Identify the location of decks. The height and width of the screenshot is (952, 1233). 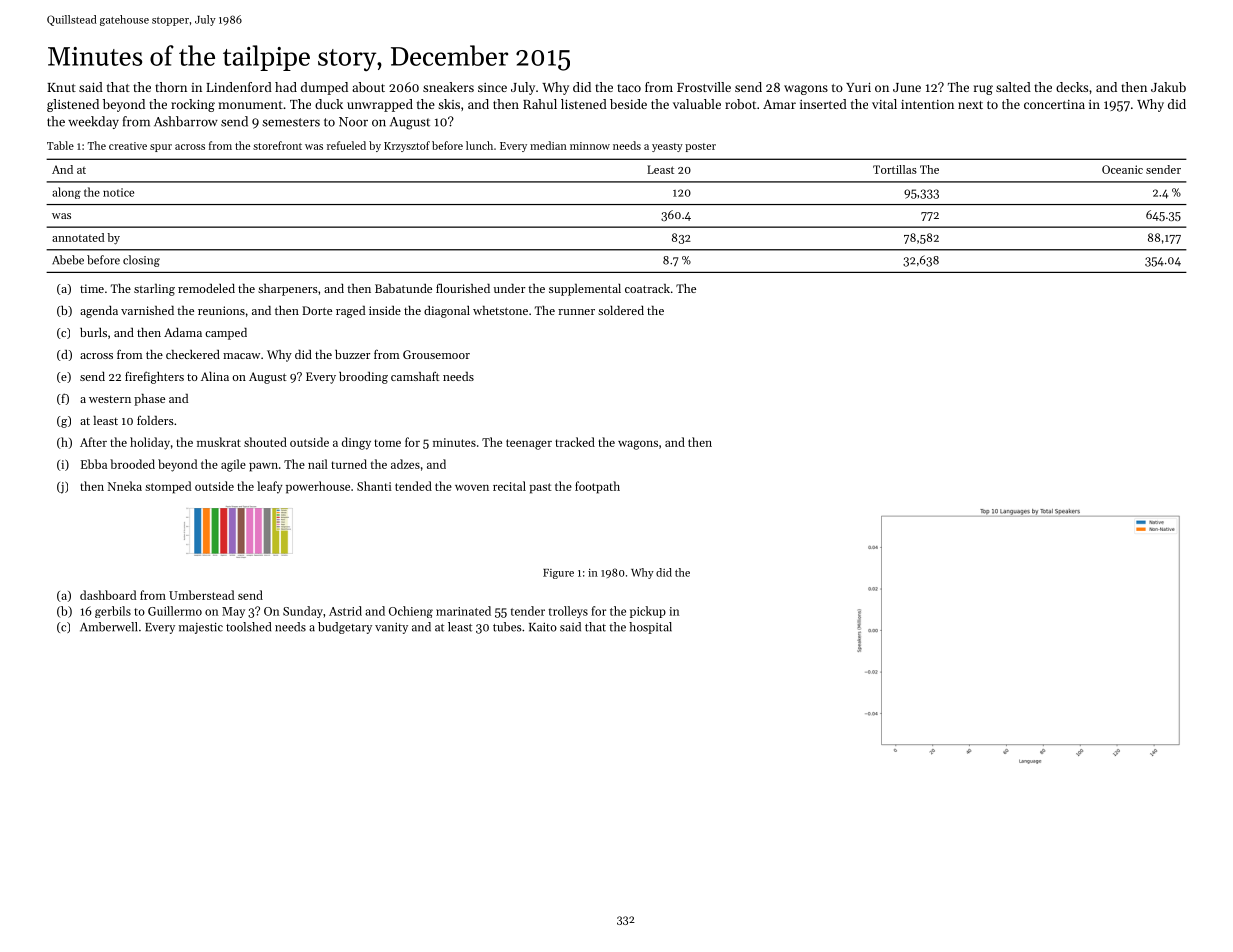
(1072, 87).
